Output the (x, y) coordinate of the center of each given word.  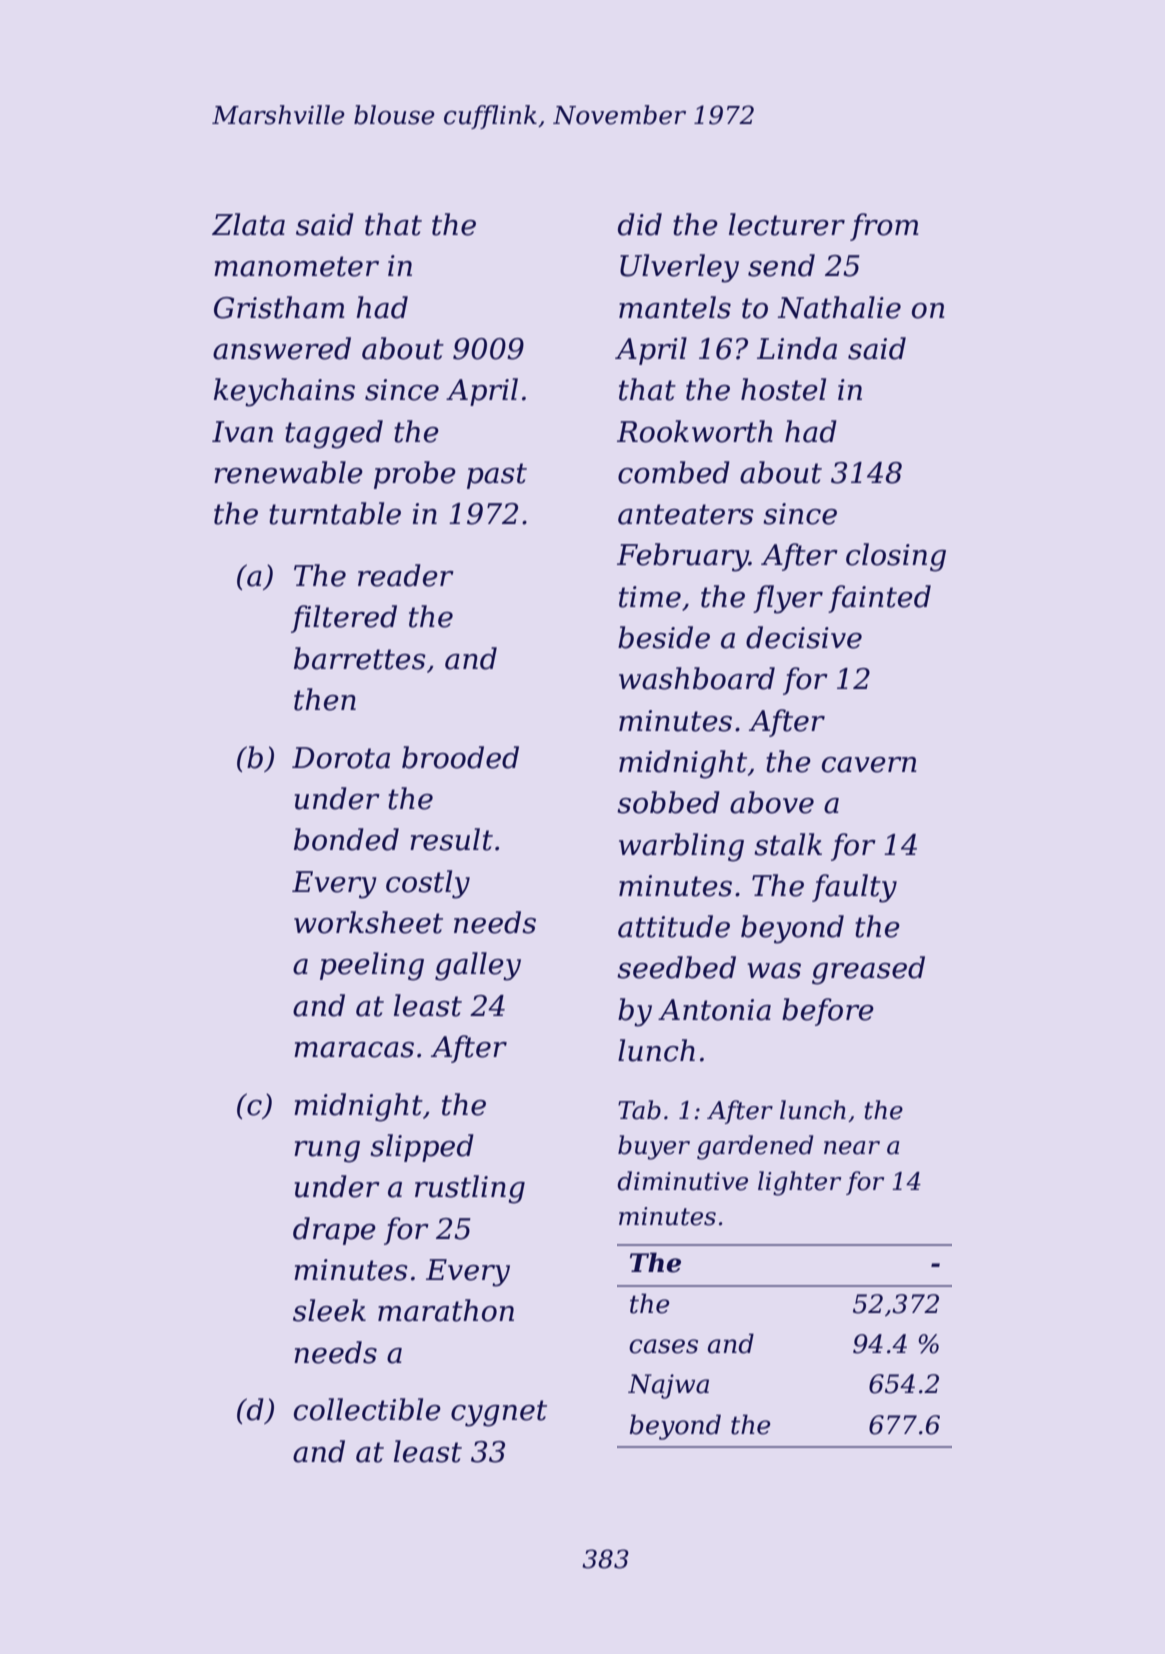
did (640, 224)
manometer (296, 266)
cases (663, 1346)
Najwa (668, 1386)
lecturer (787, 224)
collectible (367, 1409)
